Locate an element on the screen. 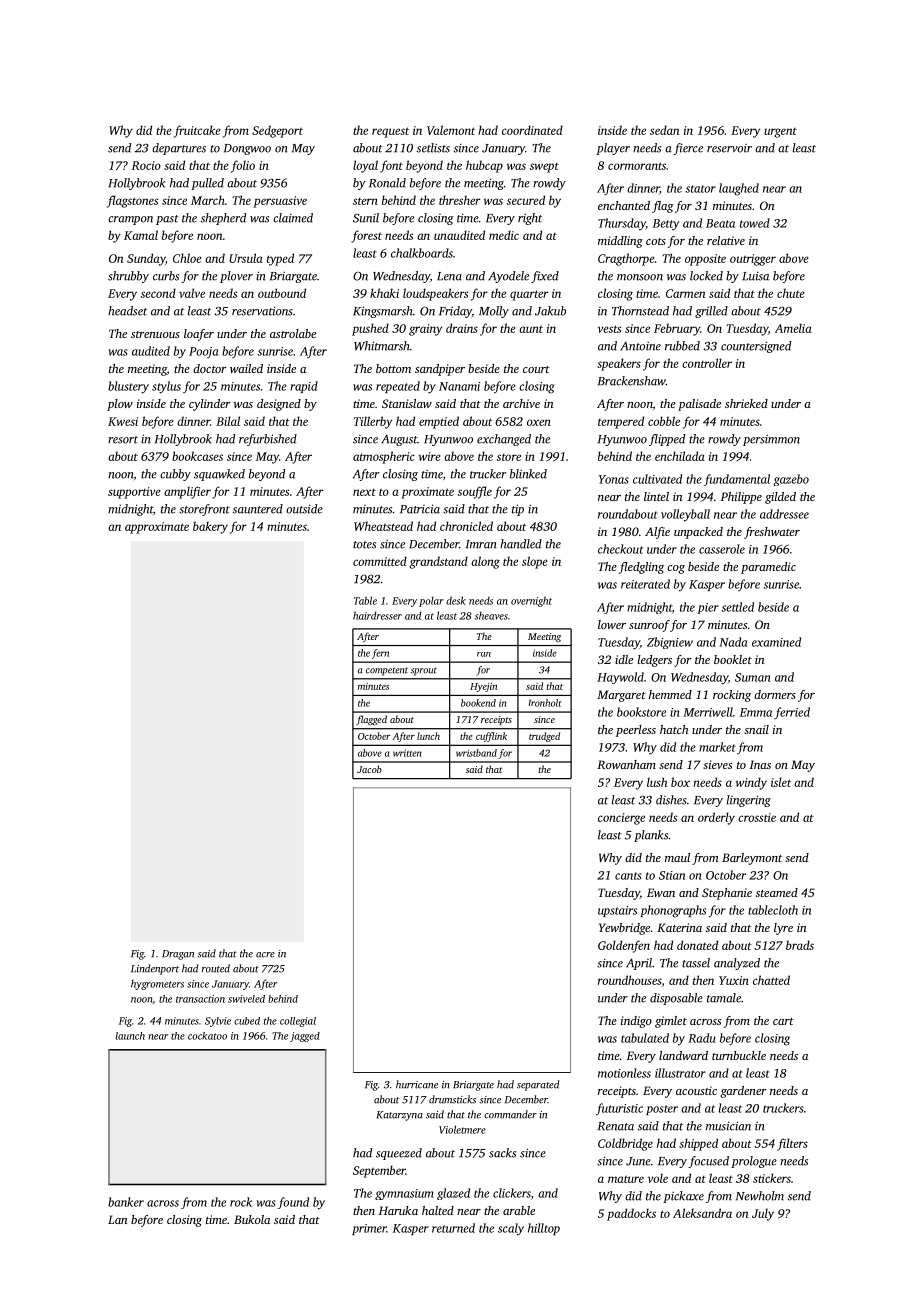  shrubby is located at coordinates (128, 277).
